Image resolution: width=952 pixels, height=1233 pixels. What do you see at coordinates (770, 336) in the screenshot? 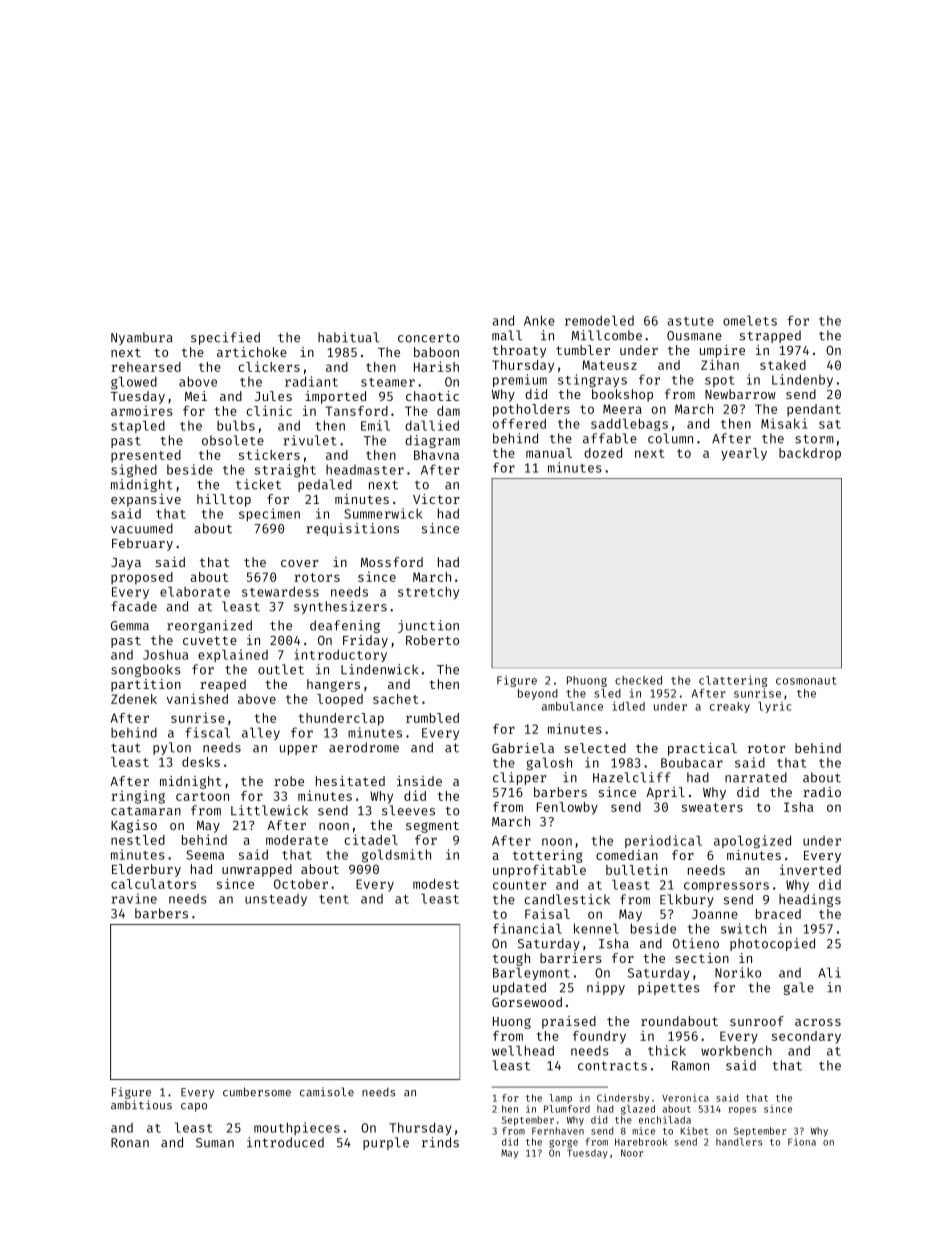
I see `strapped` at bounding box center [770, 336].
